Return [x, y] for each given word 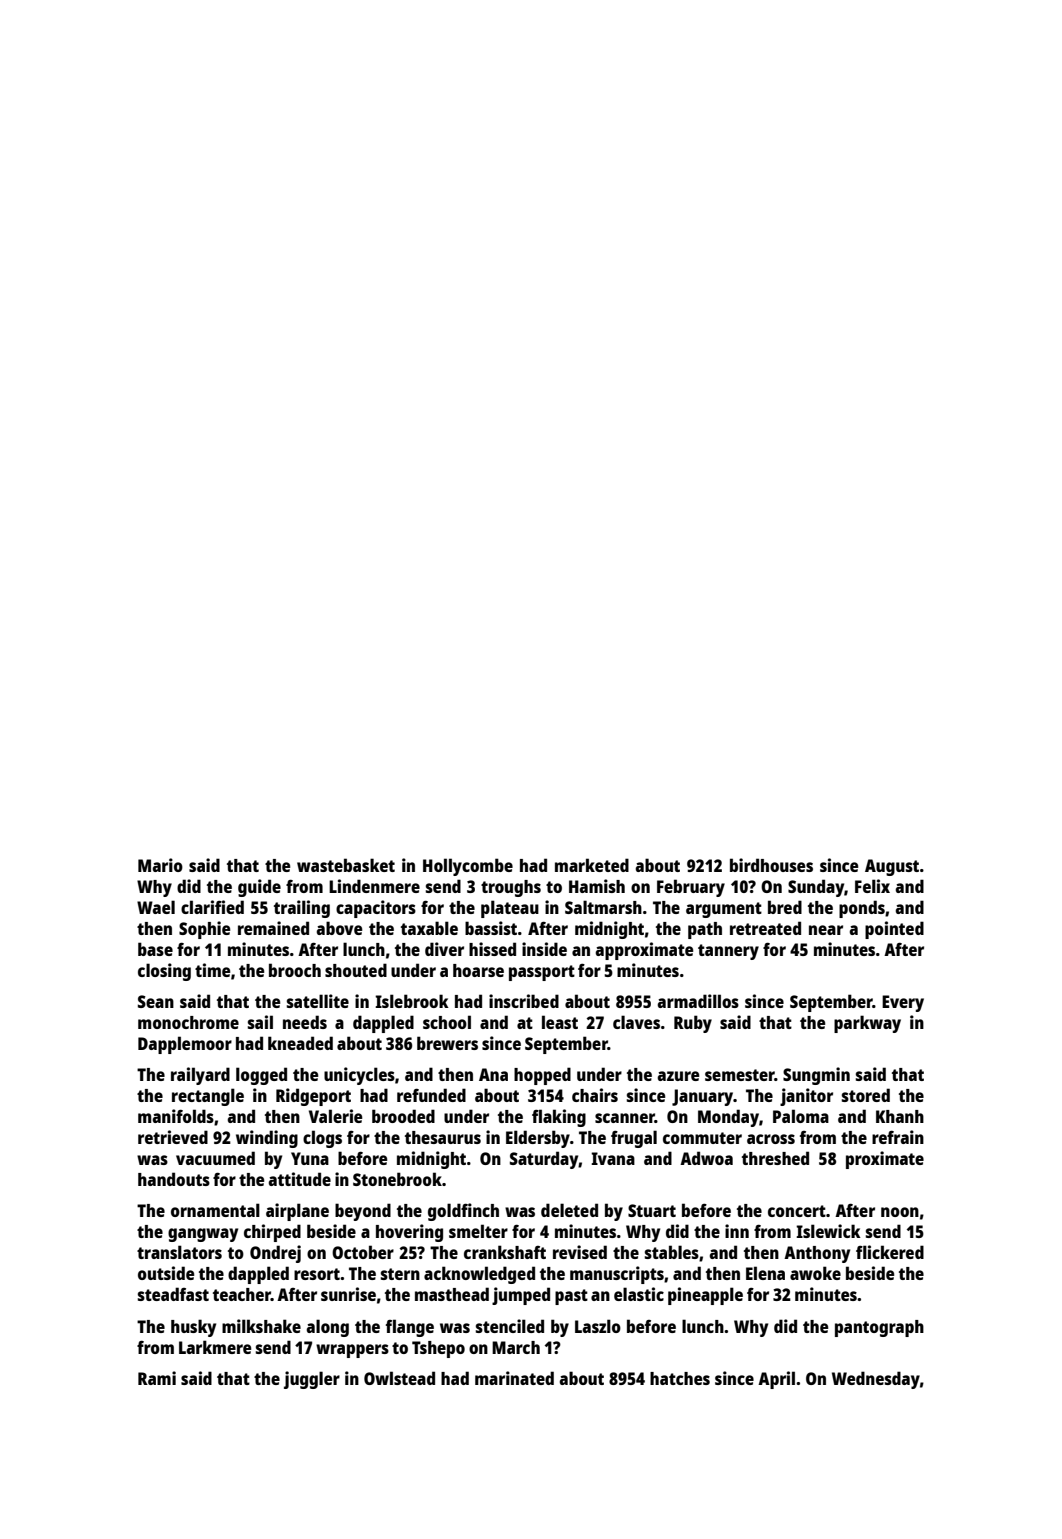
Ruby [693, 1024]
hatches [680, 1378]
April [776, 1380]
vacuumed [215, 1158]
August [892, 867]
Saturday [544, 1160]
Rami [157, 1378]
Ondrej [275, 1254]
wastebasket [346, 865]
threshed [775, 1158]
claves [636, 1022]
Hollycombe [468, 867]
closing [164, 972]
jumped [521, 1296]
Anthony [817, 1254]
